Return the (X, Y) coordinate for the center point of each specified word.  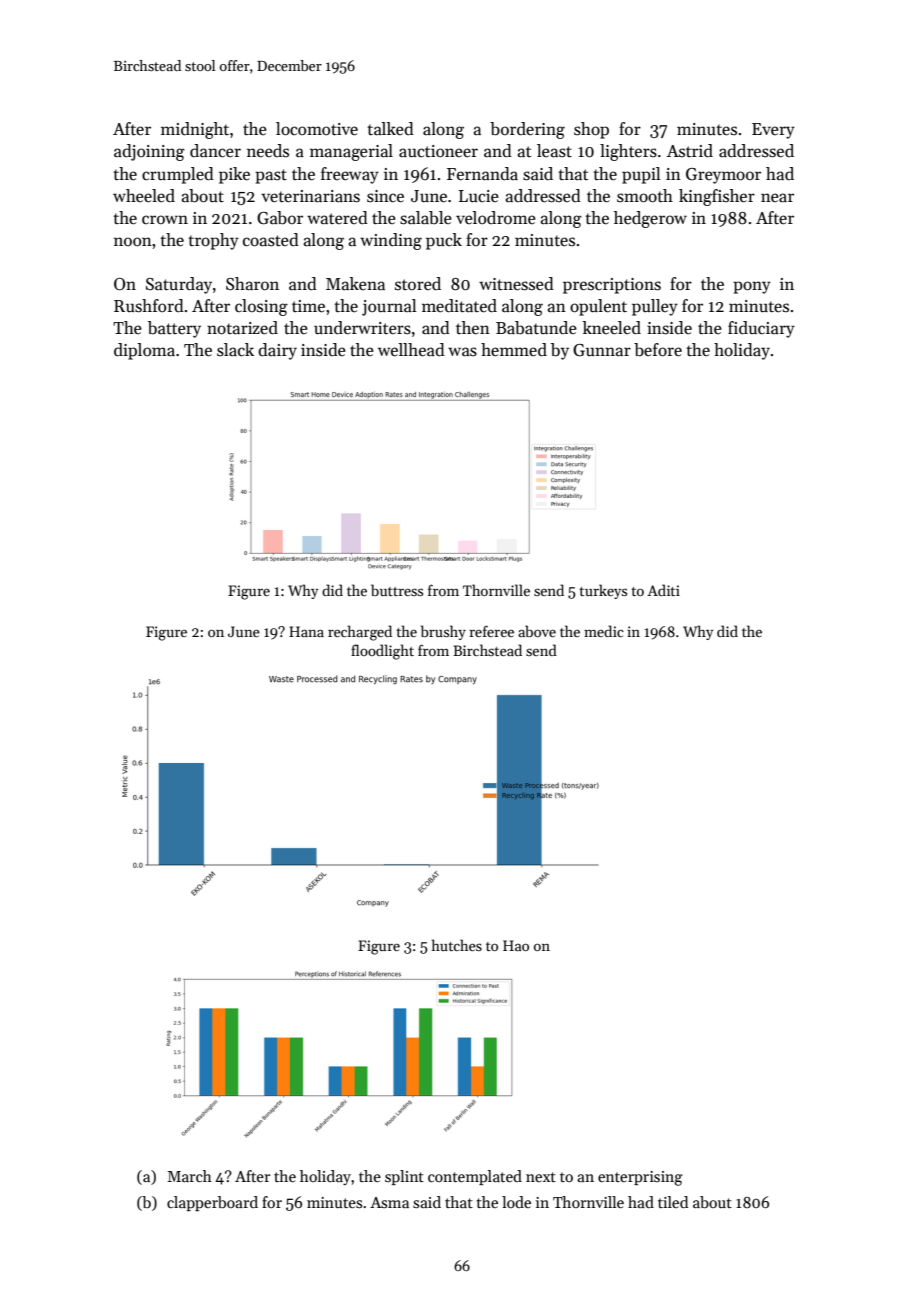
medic (604, 631)
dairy (277, 351)
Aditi (663, 590)
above (537, 631)
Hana (306, 631)
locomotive (317, 129)
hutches (457, 945)
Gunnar (602, 350)
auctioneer (438, 151)
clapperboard (212, 1203)
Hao (516, 945)
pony (752, 287)
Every (773, 131)
